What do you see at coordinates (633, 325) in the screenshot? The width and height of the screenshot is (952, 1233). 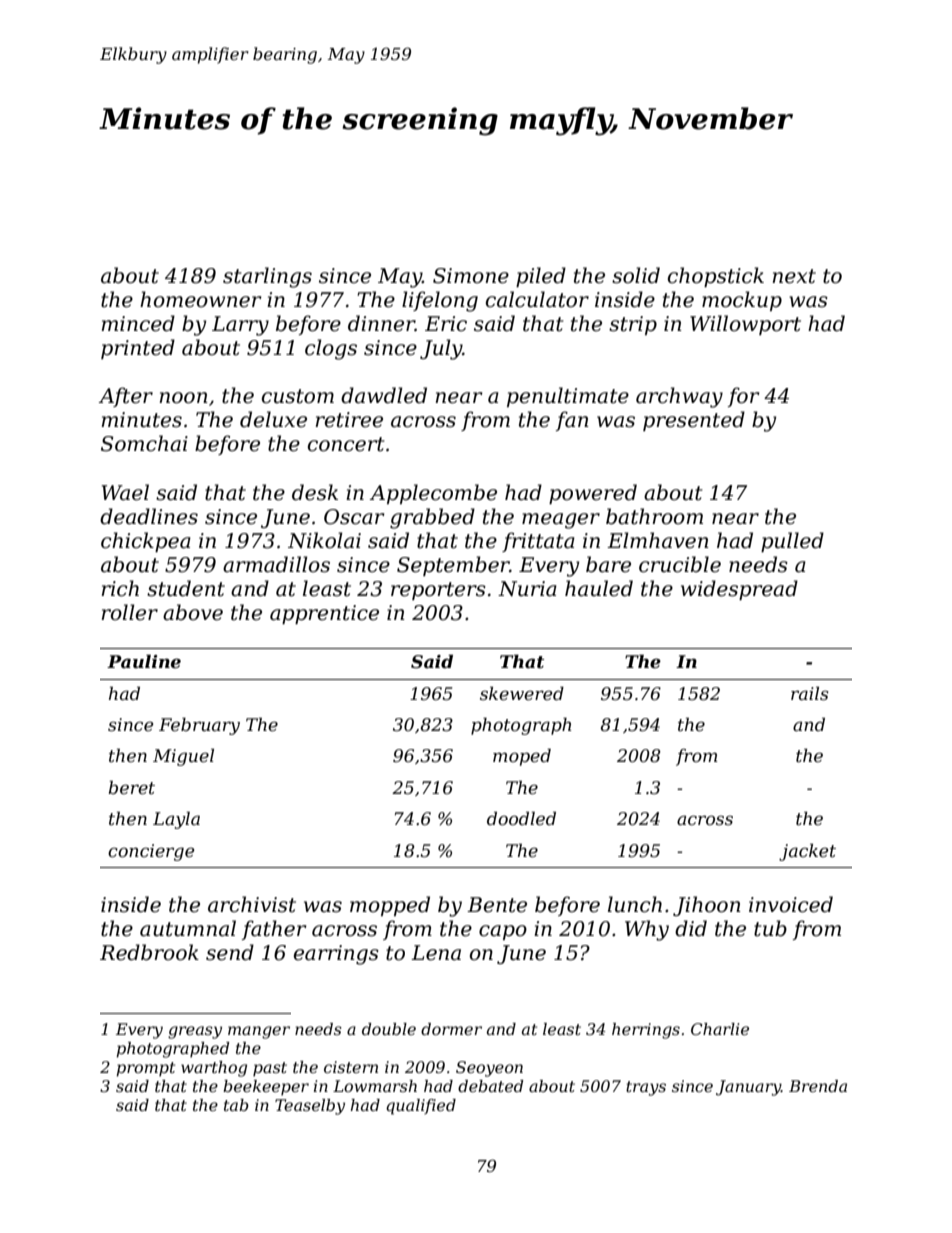 I see `strip` at bounding box center [633, 325].
